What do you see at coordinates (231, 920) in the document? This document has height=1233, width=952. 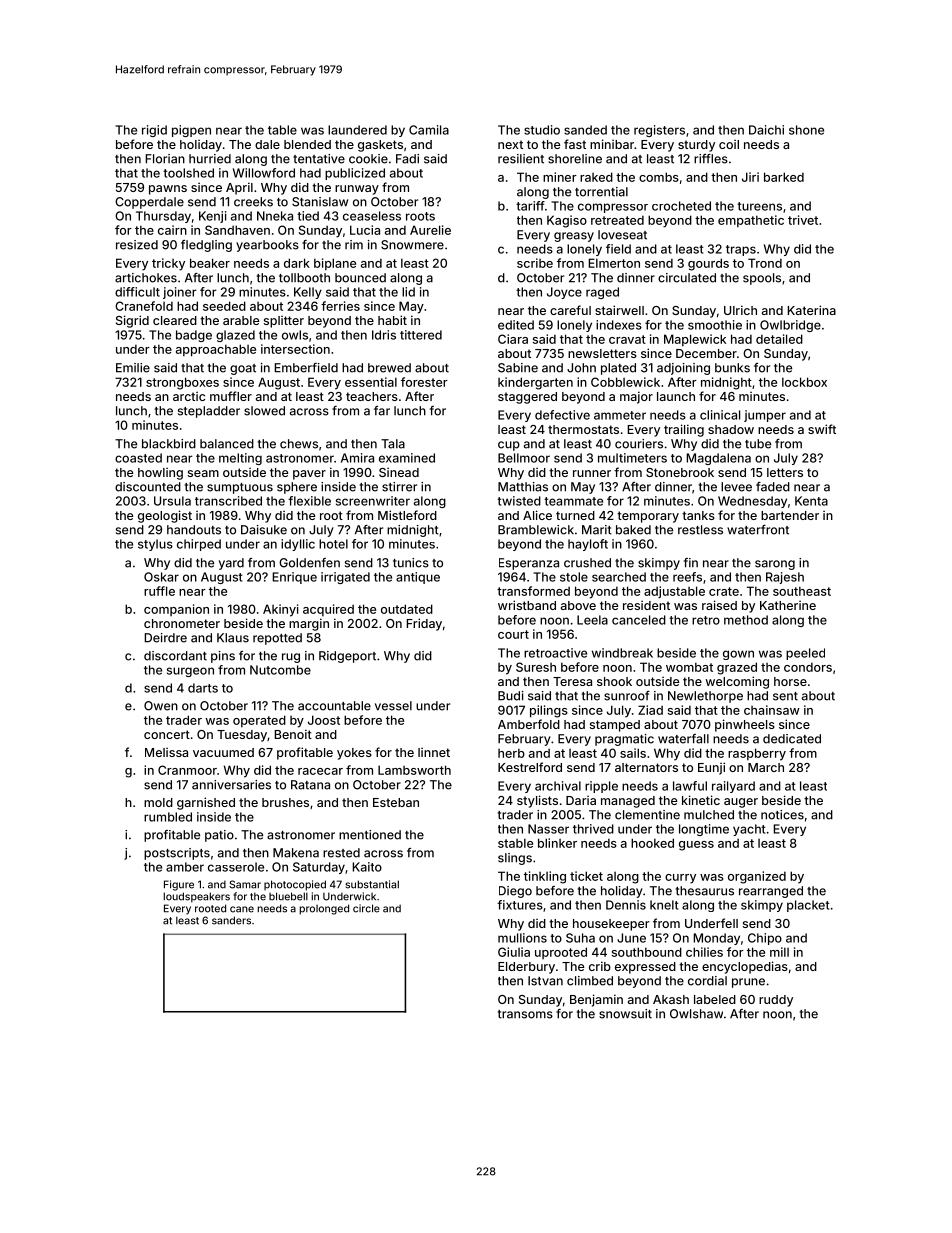 I see `sanders` at bounding box center [231, 920].
